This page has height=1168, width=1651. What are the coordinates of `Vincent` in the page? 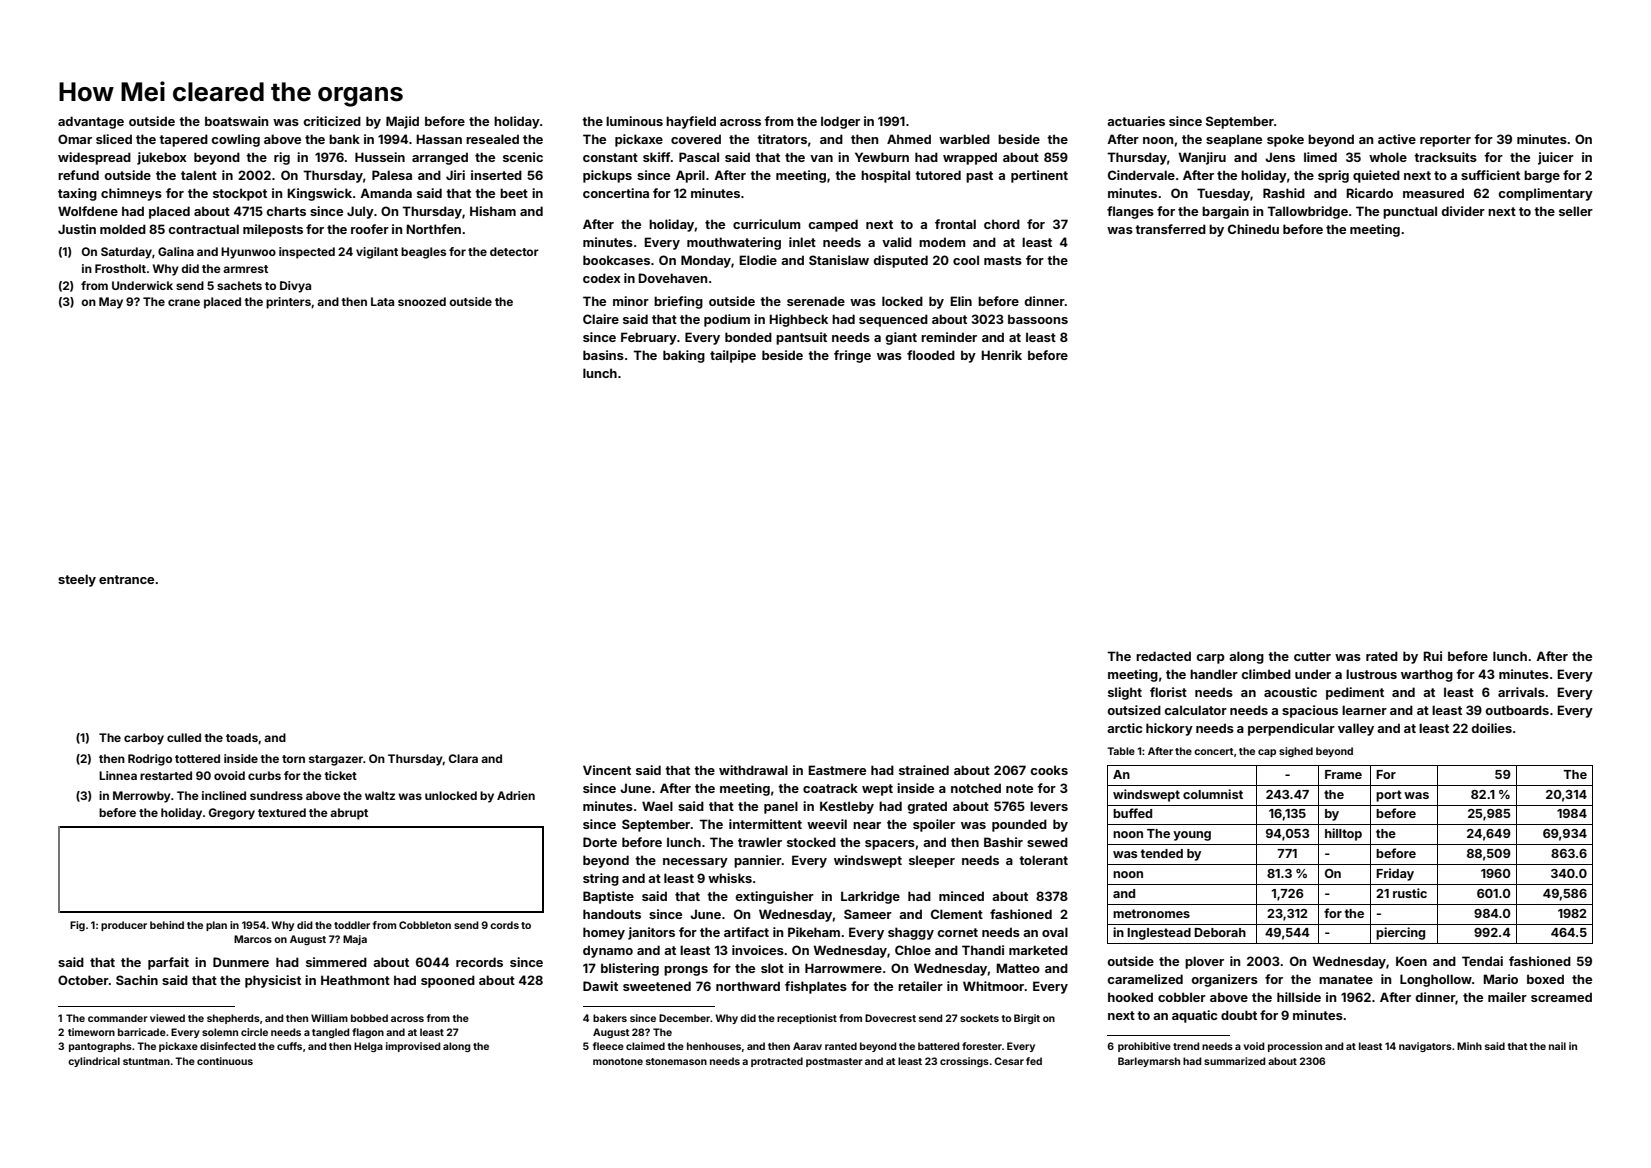 It's located at (607, 770).
